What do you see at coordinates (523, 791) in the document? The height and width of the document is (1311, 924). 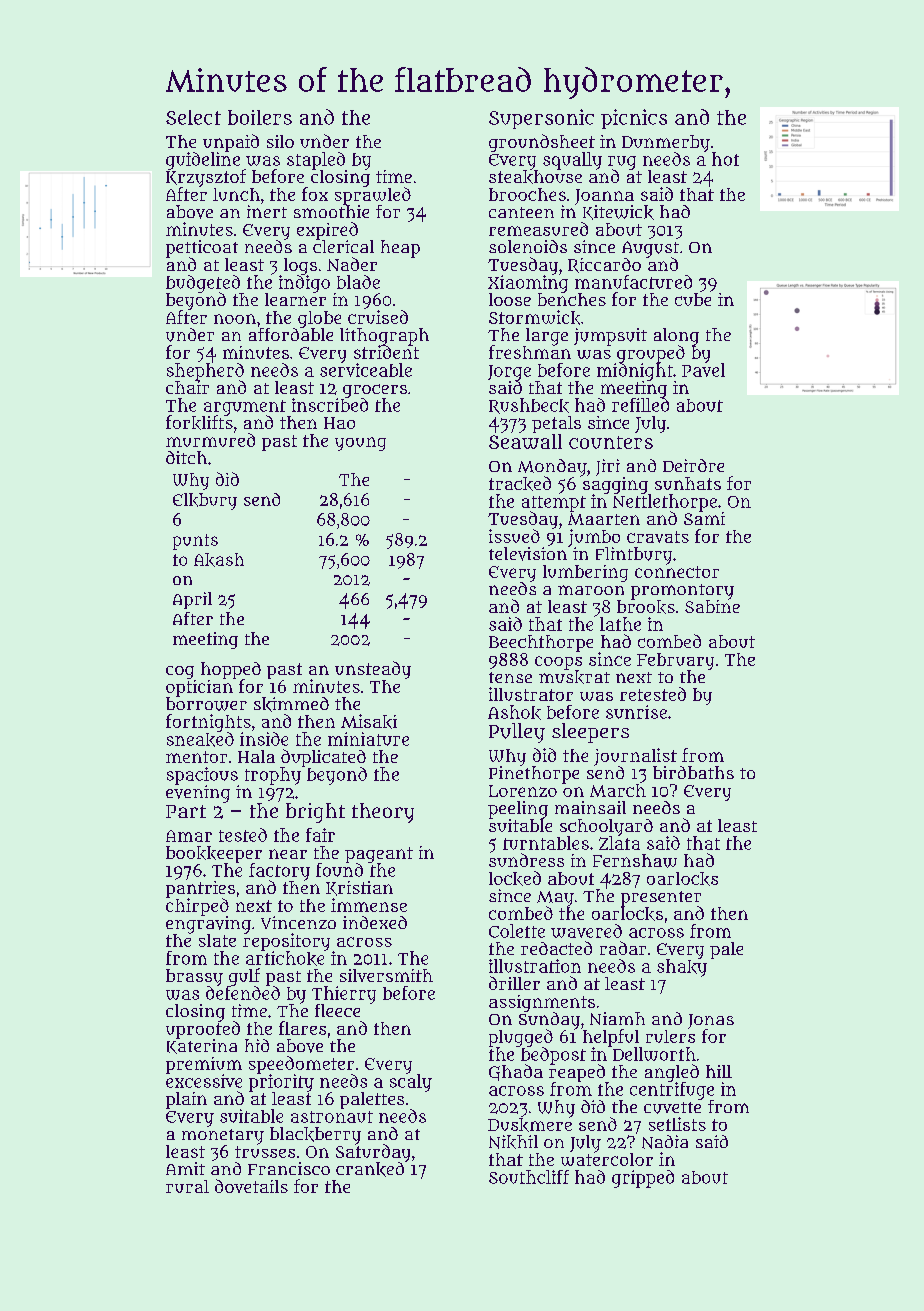 I see `Lorenzo` at bounding box center [523, 791].
